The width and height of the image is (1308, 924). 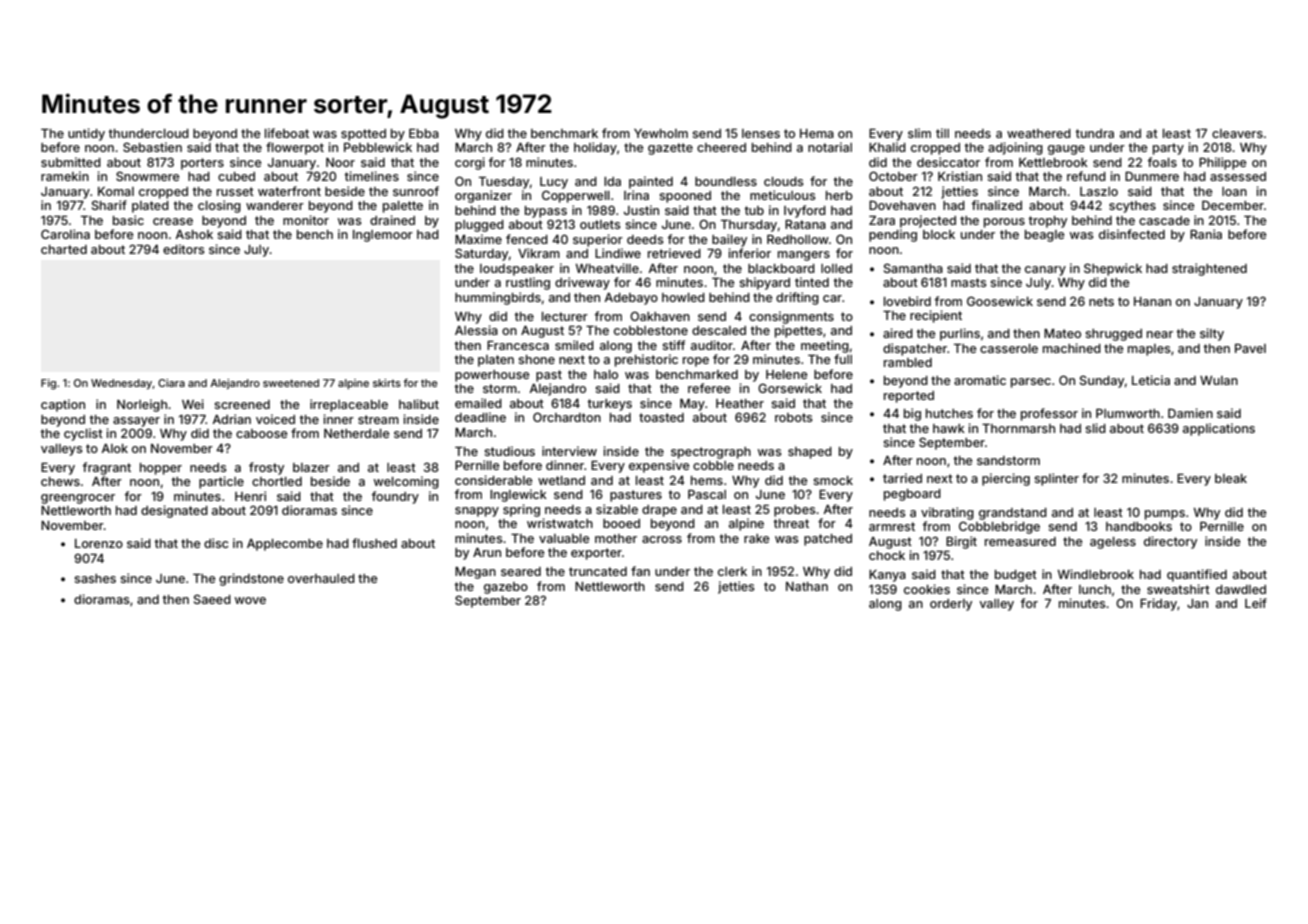 What do you see at coordinates (287, 133) in the image?
I see `lifeboat` at bounding box center [287, 133].
